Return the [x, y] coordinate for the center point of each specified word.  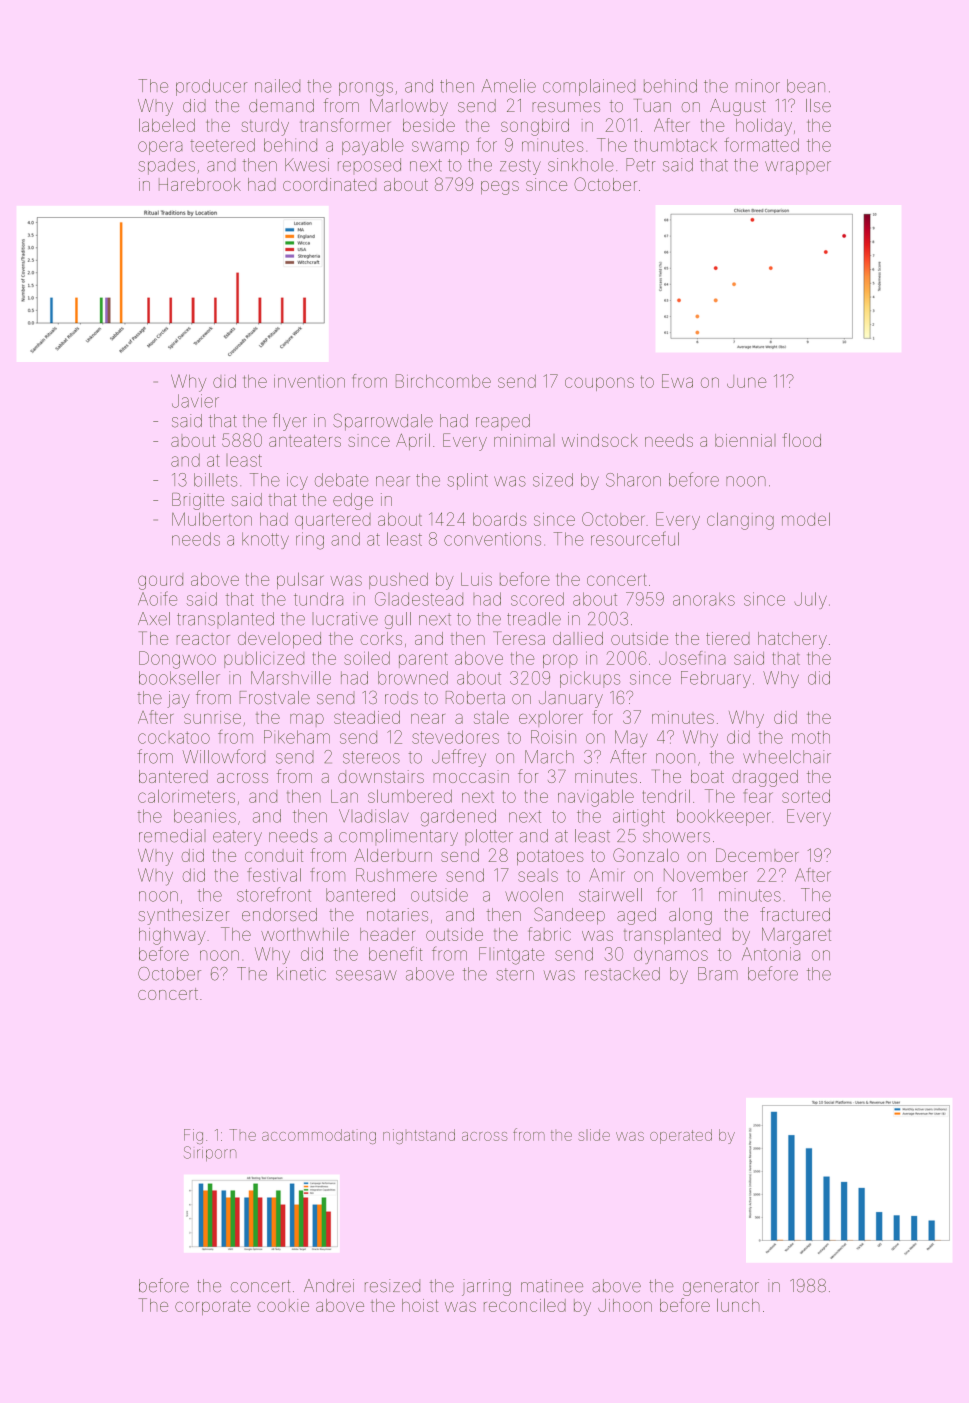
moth [811, 737]
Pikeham [297, 737]
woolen [534, 895]
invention [309, 381]
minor [758, 86]
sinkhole [581, 165]
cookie [283, 1305]
